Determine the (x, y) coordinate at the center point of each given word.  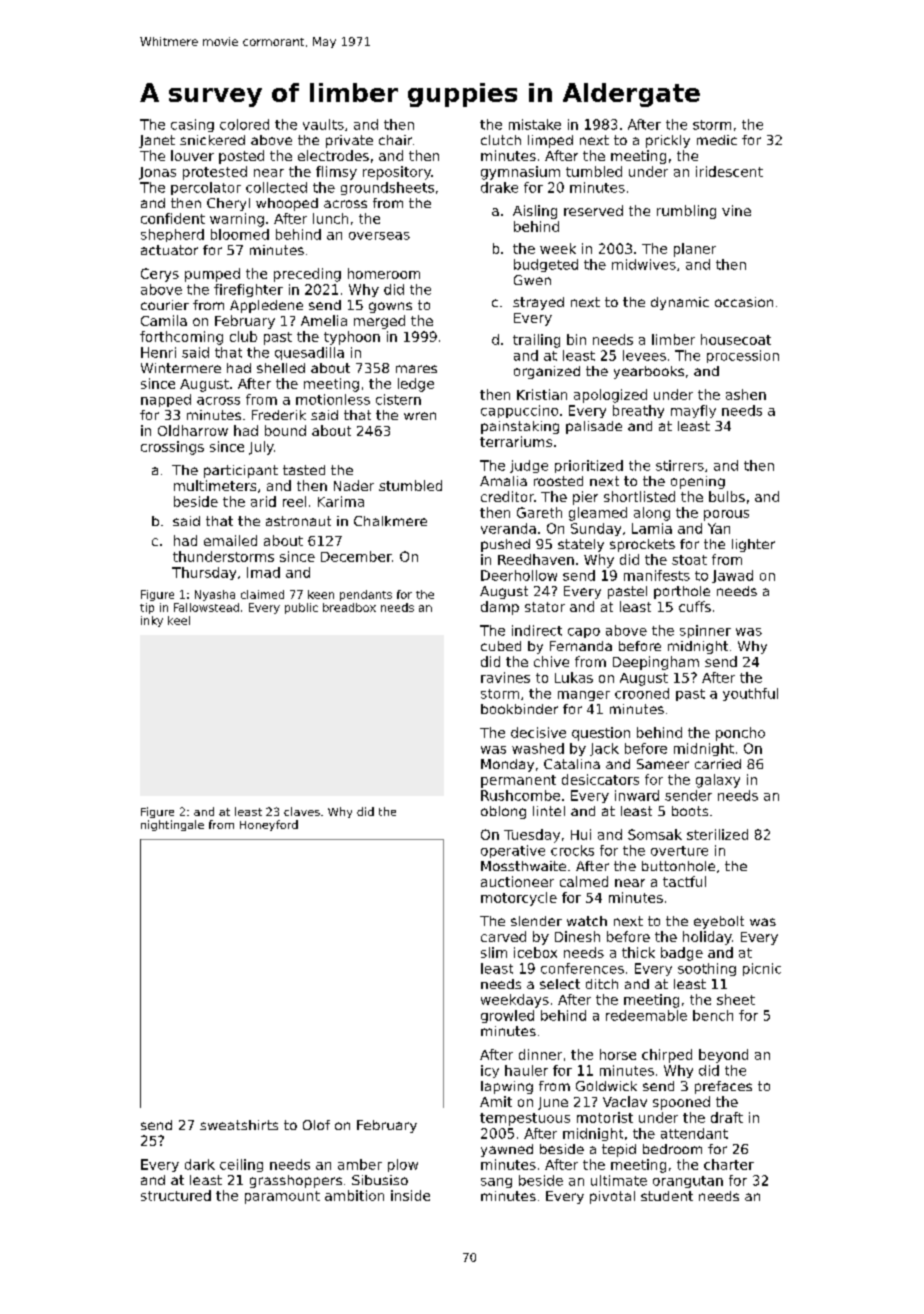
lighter (753, 545)
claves (302, 811)
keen (321, 594)
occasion (744, 302)
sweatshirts (239, 1125)
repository (397, 173)
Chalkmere (390, 521)
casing (192, 125)
